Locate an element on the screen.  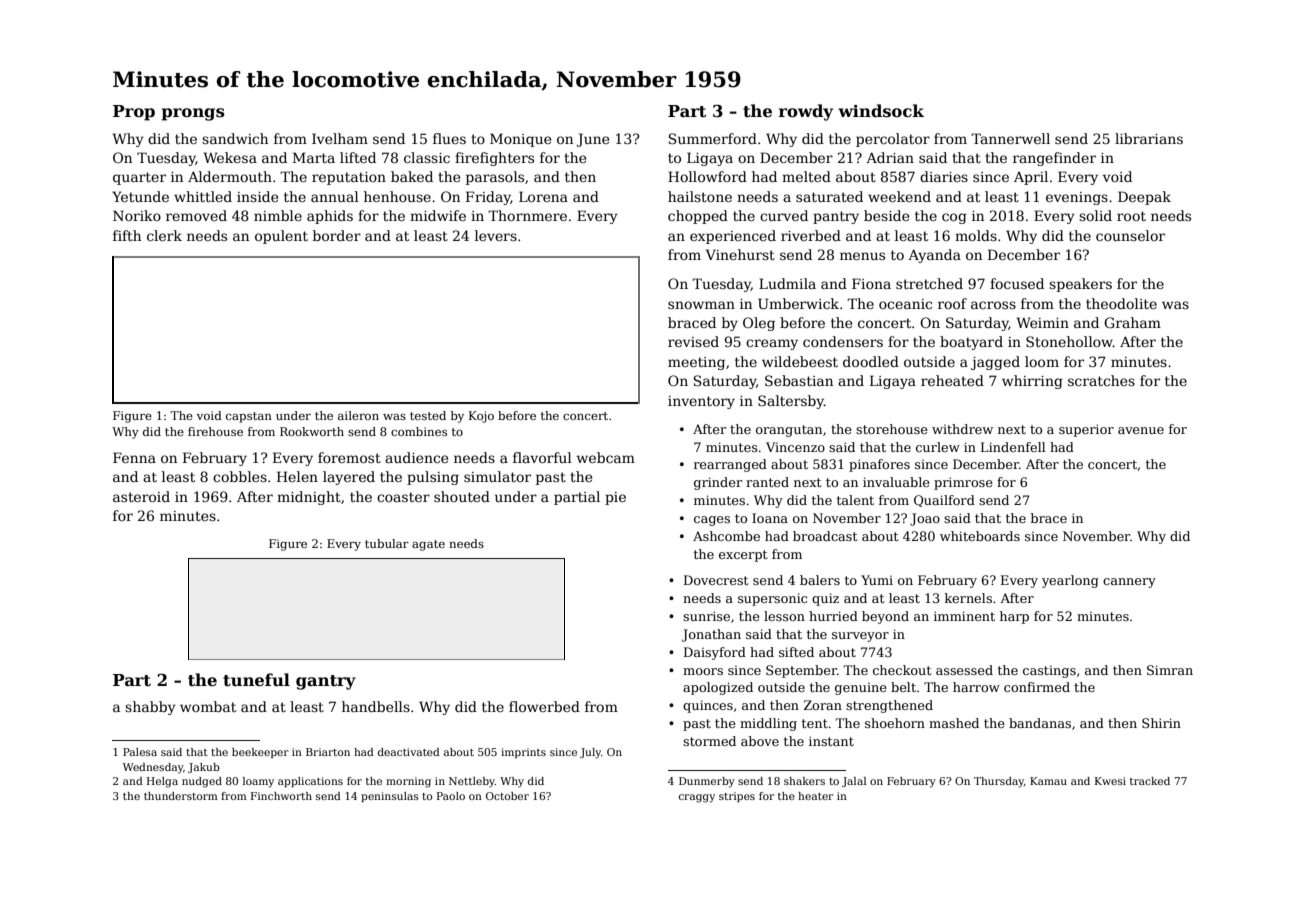
boatyard is located at coordinates (971, 343).
